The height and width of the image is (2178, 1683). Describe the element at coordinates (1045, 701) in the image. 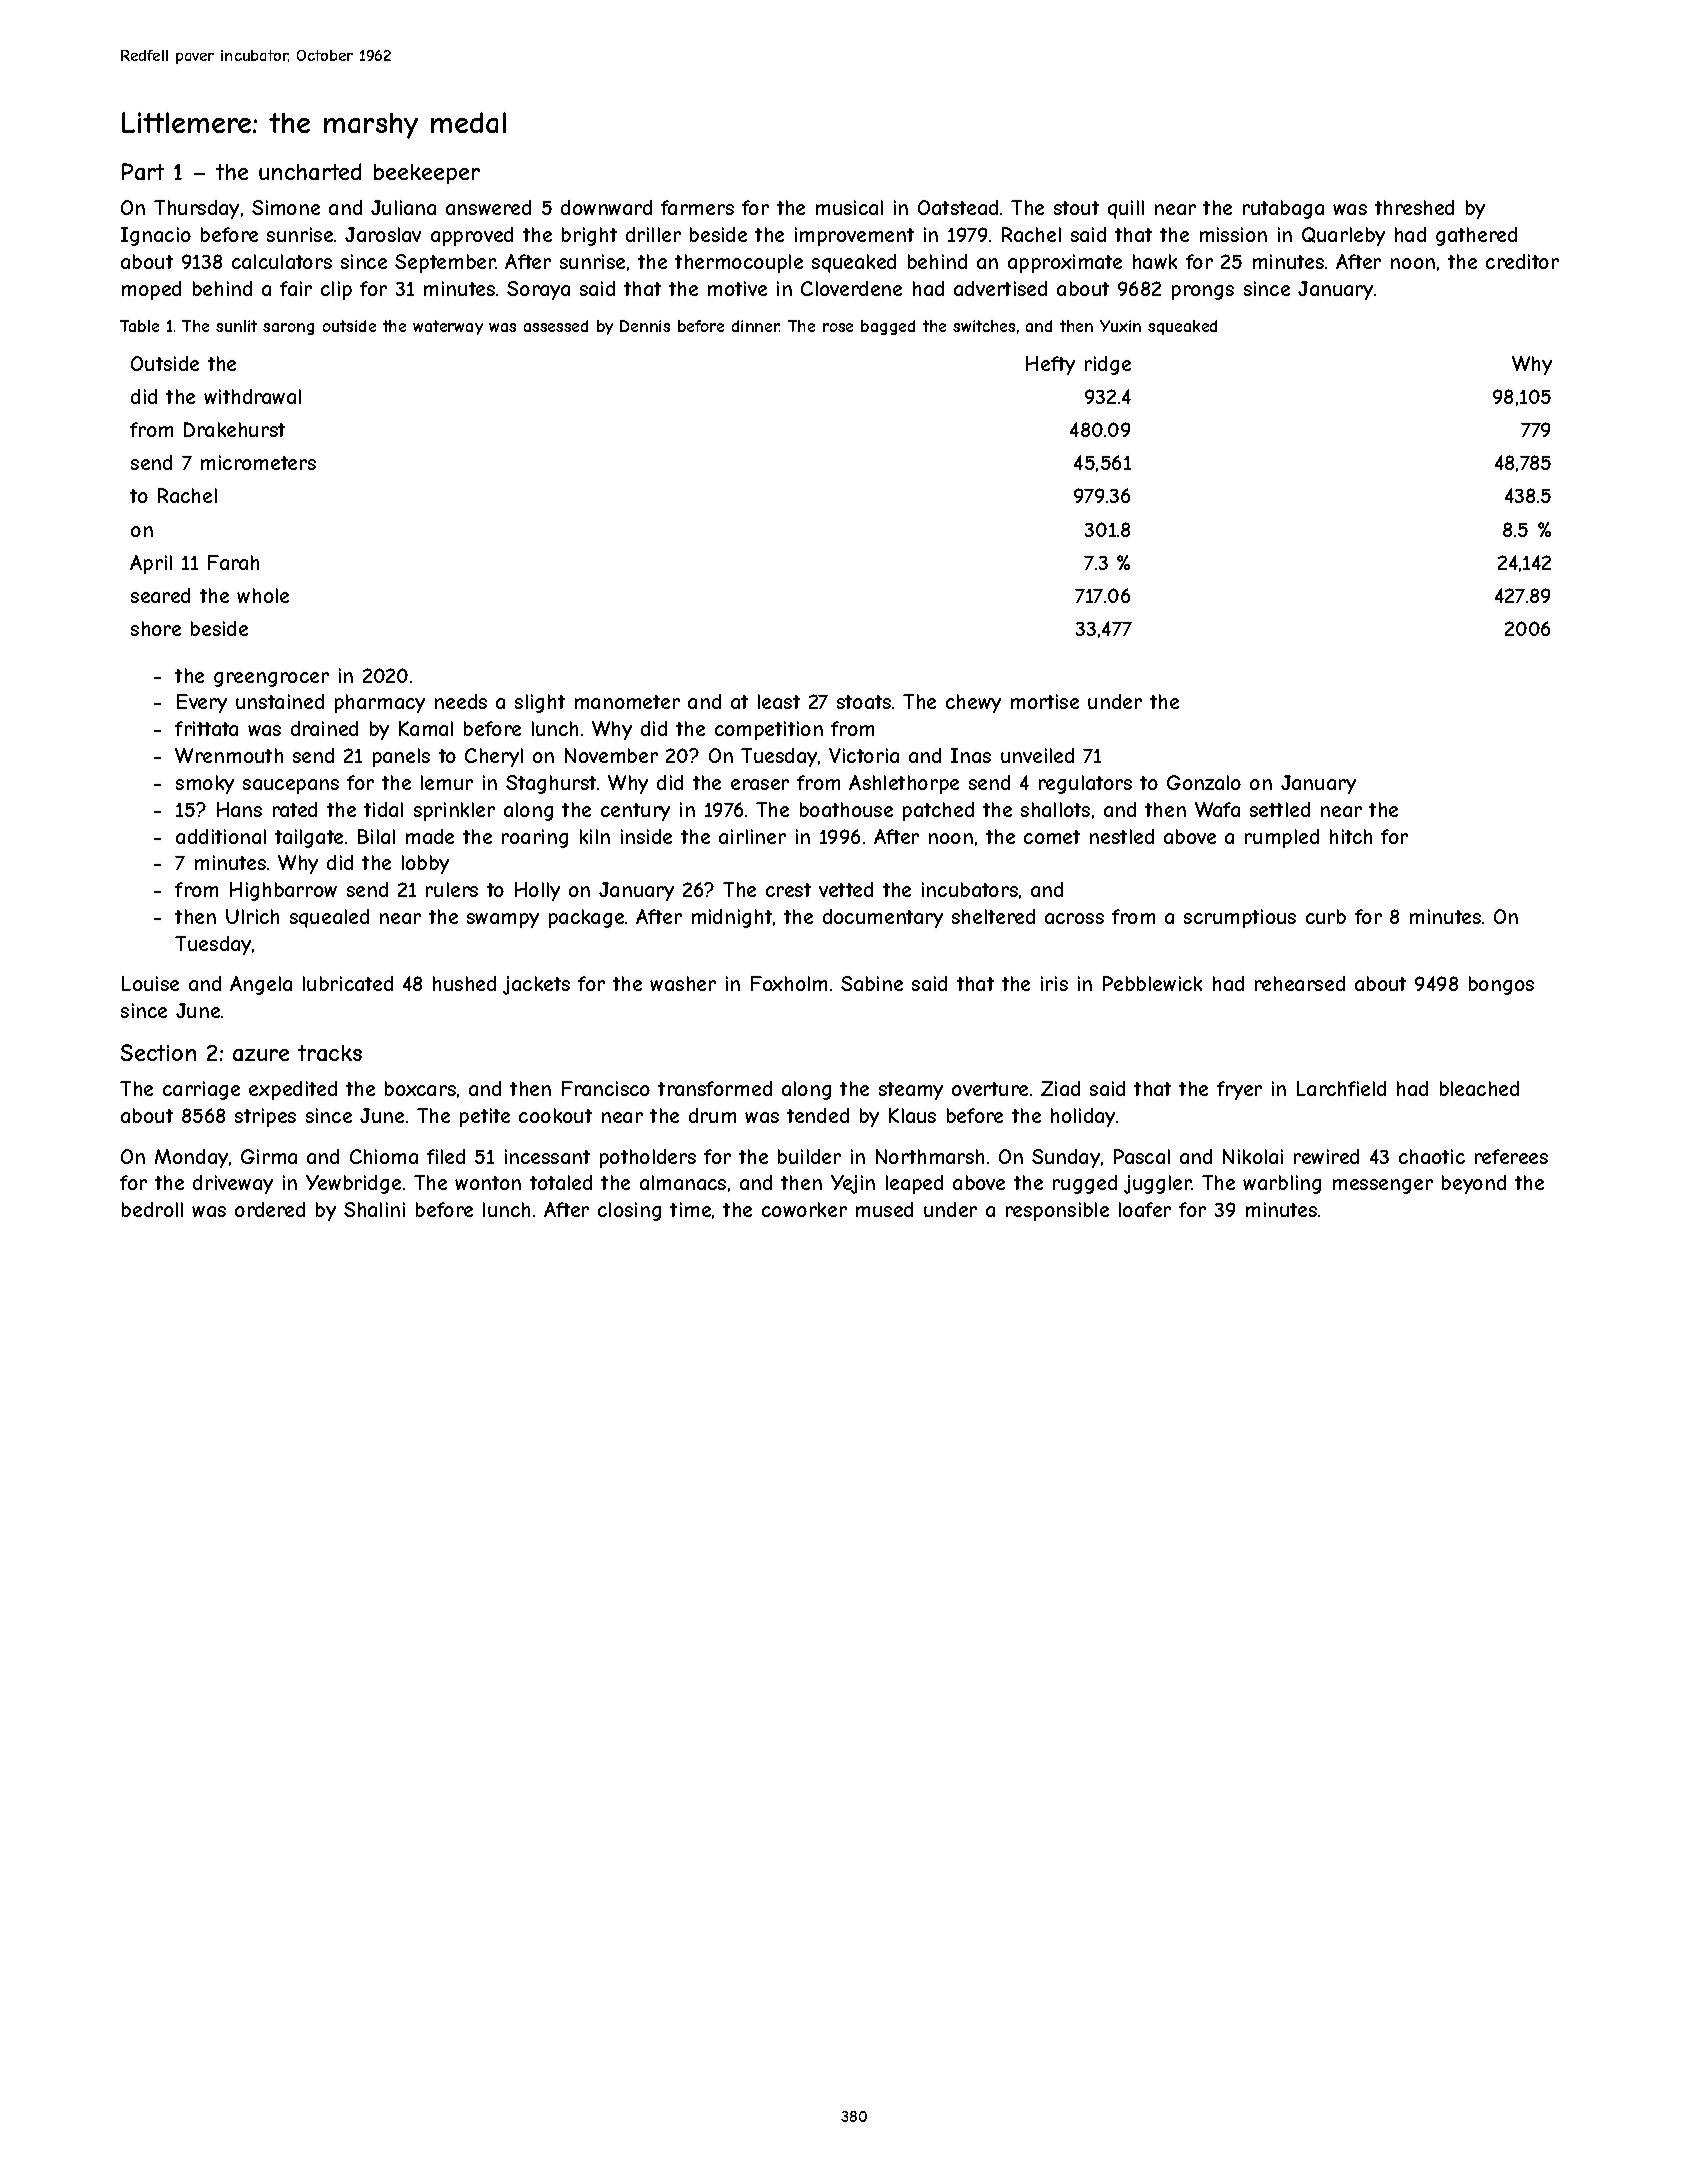

I see `mortise` at that location.
